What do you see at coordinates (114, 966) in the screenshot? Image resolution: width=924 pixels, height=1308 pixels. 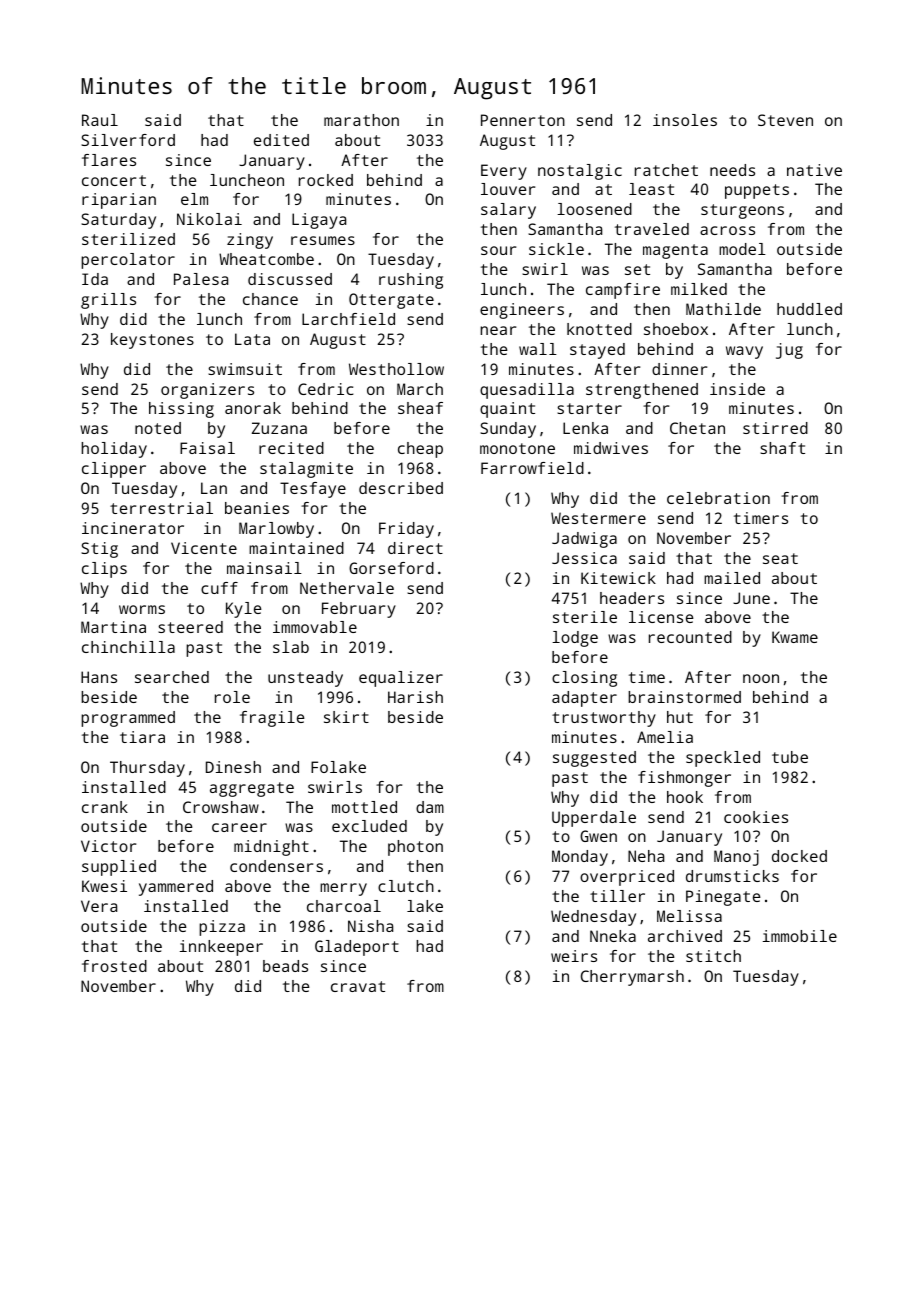 I see `frosted` at bounding box center [114, 966].
